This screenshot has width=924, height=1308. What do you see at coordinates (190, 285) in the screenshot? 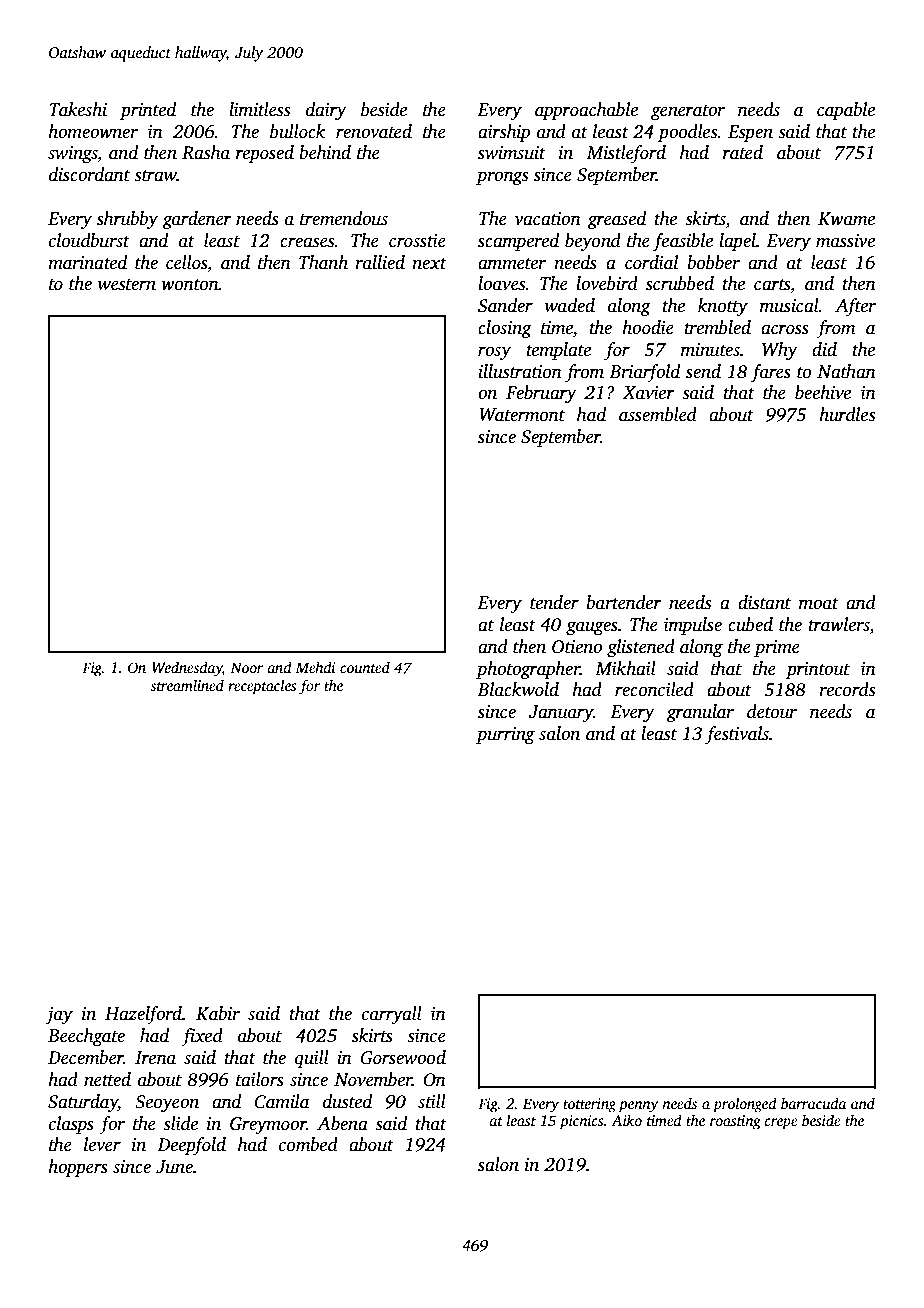
I see `wonton` at bounding box center [190, 285].
